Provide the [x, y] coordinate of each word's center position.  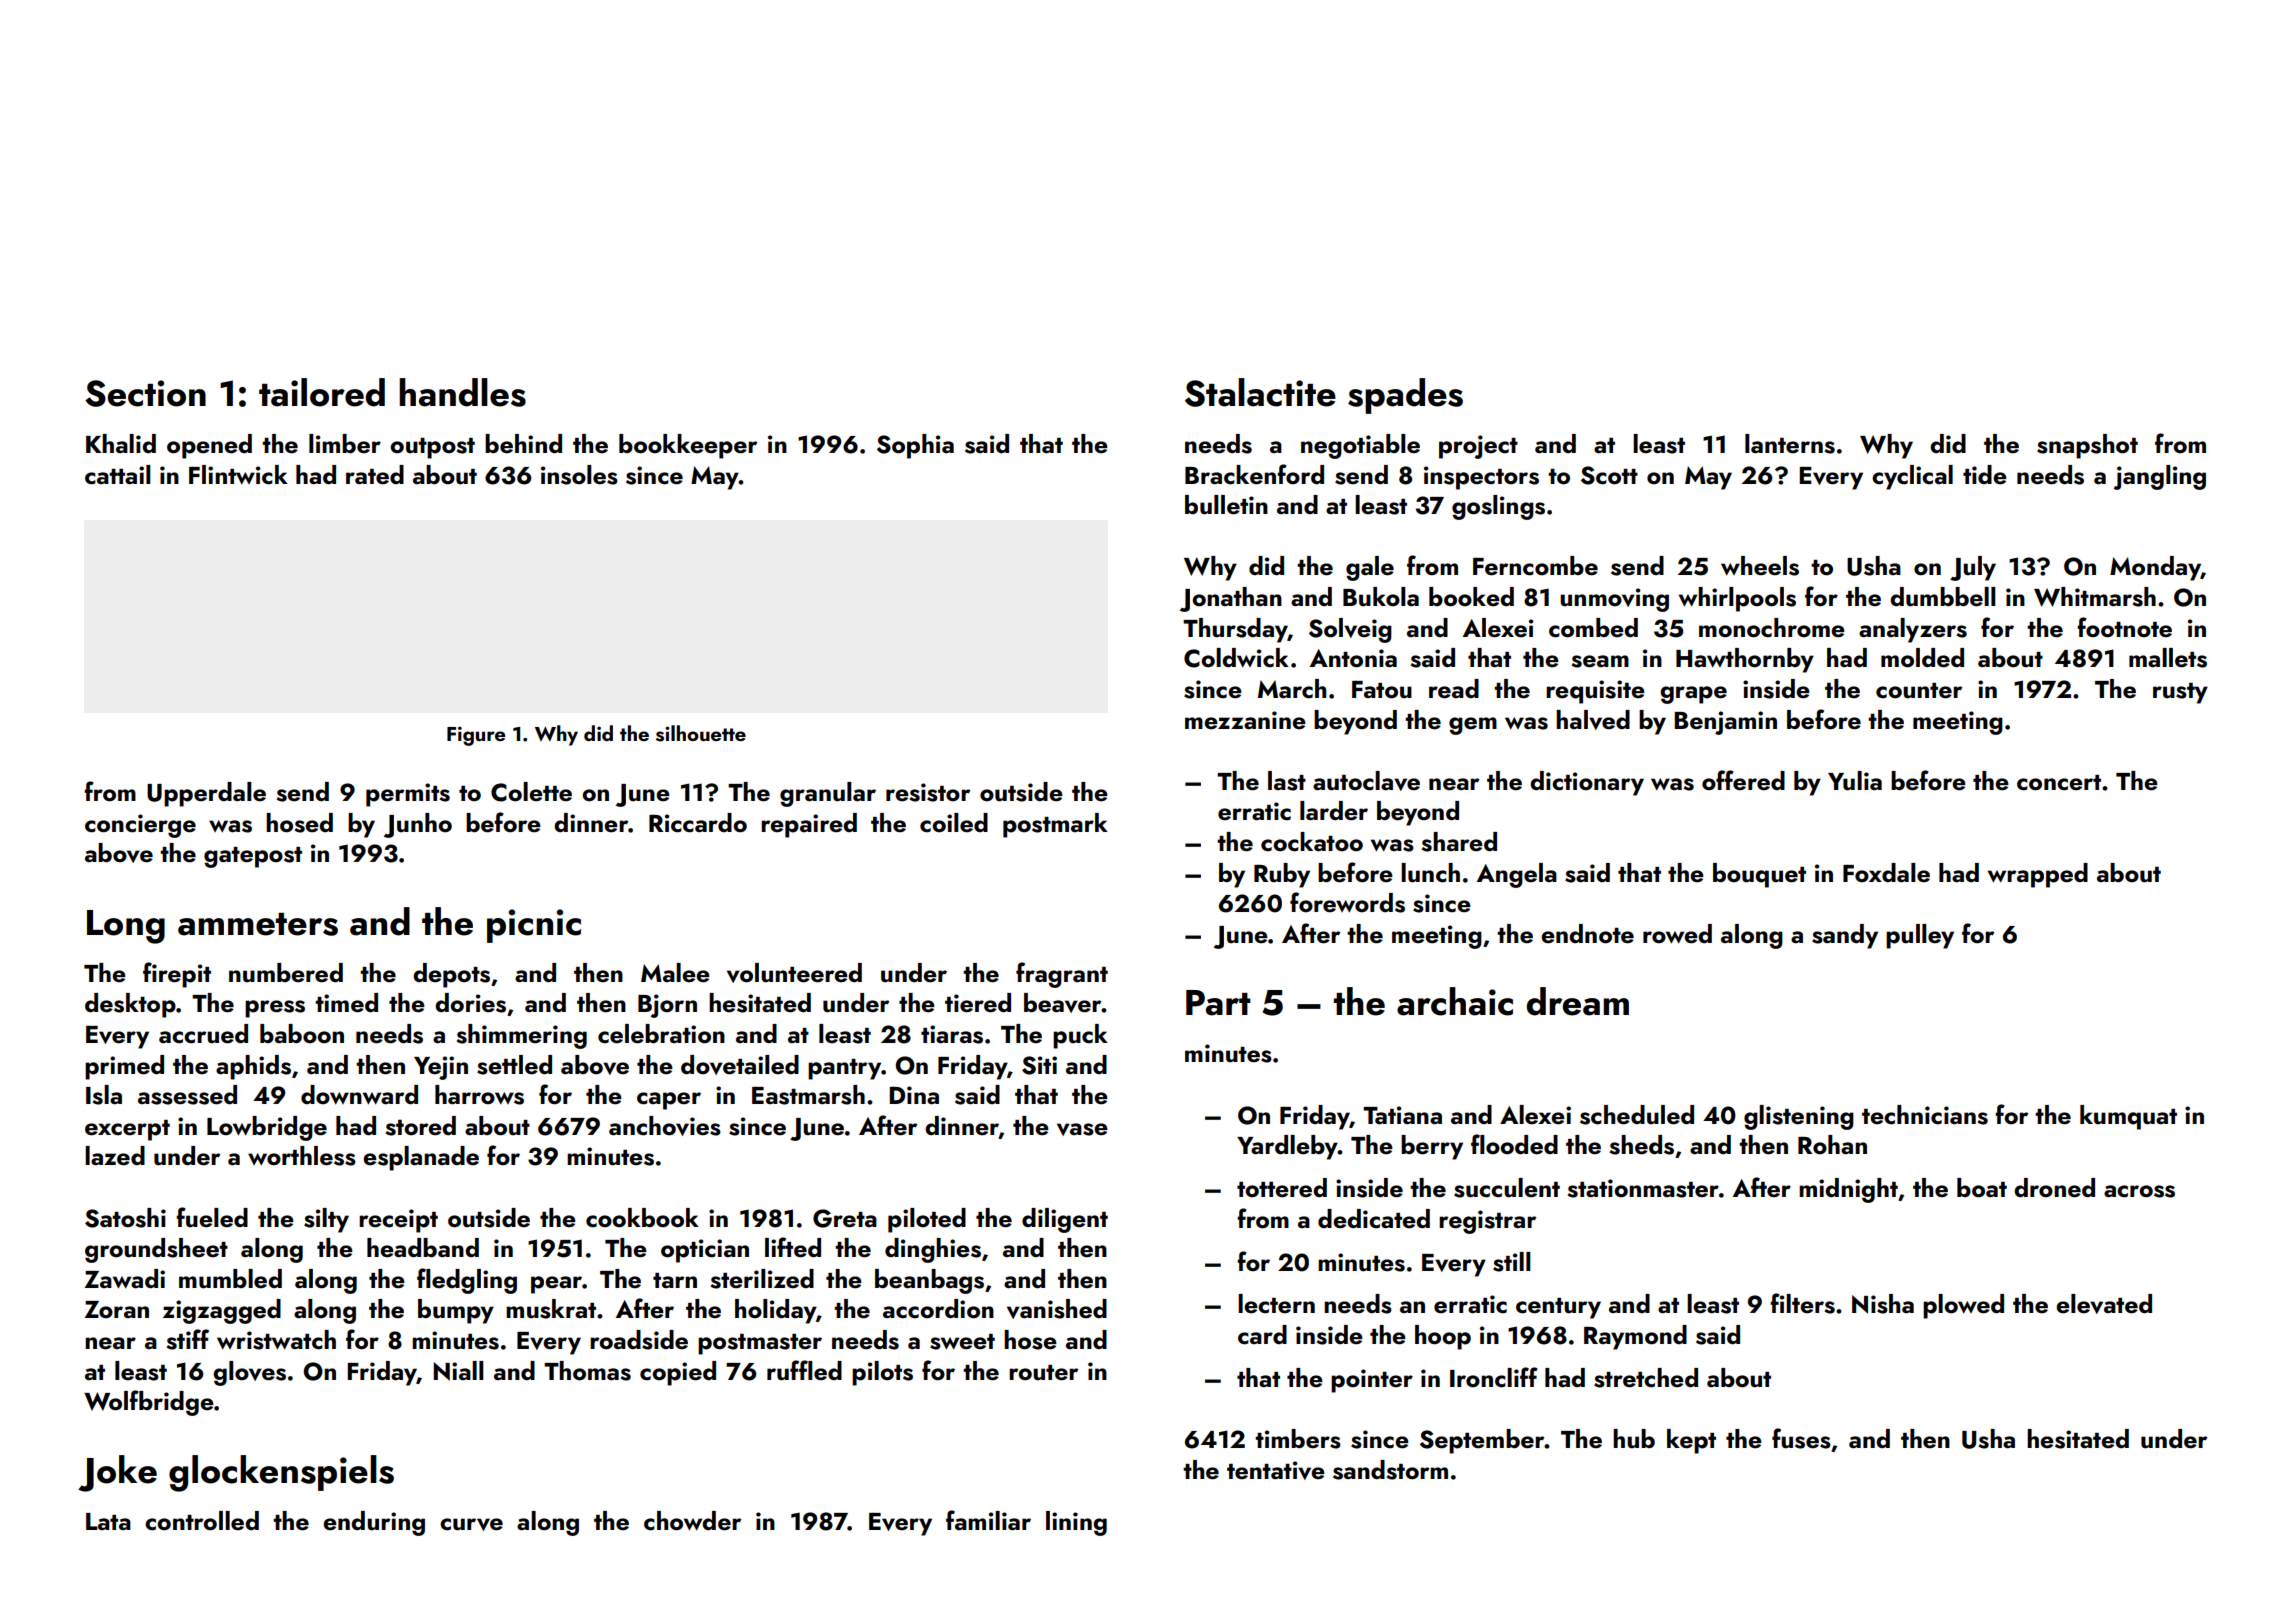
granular [828, 794]
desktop [130, 1005]
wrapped [2038, 875]
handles [462, 392]
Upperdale [206, 794]
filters [1802, 1303]
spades [1405, 396]
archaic [1455, 1001]
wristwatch [276, 1340]
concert [2059, 783]
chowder [692, 1521]
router [1043, 1373]
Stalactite [1260, 392]
